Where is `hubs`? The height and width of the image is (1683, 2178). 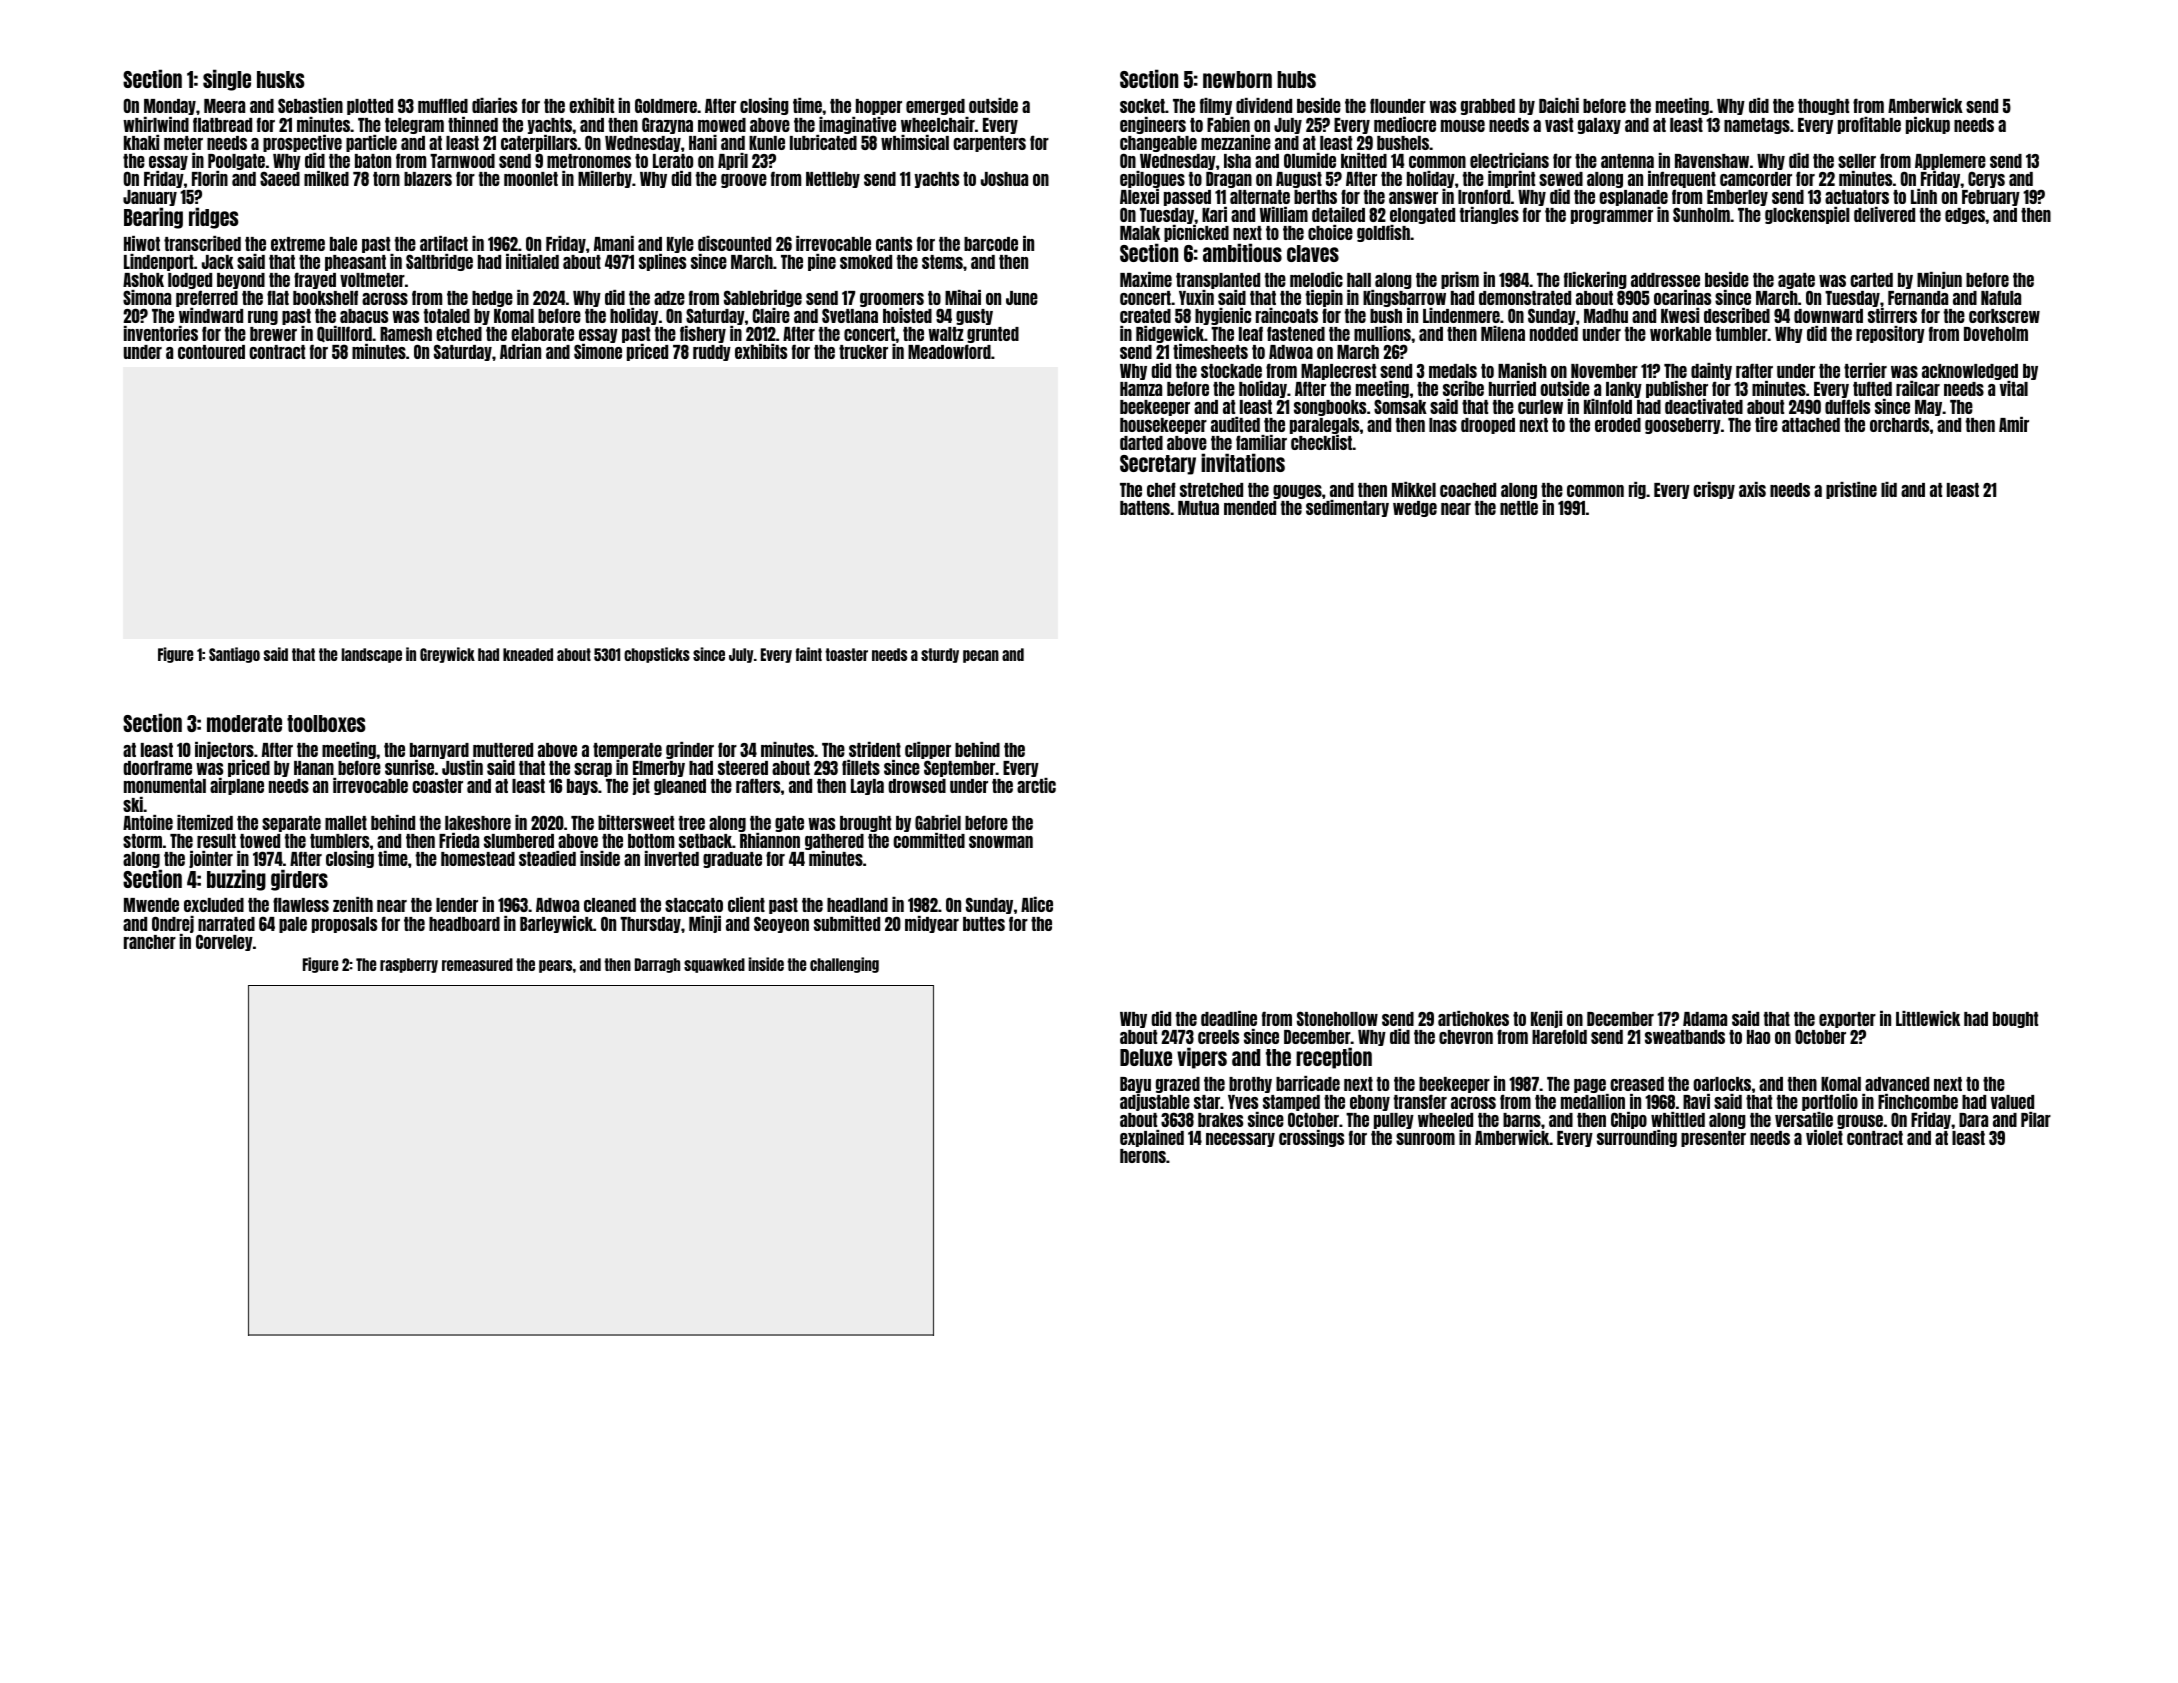 hubs is located at coordinates (1296, 79).
